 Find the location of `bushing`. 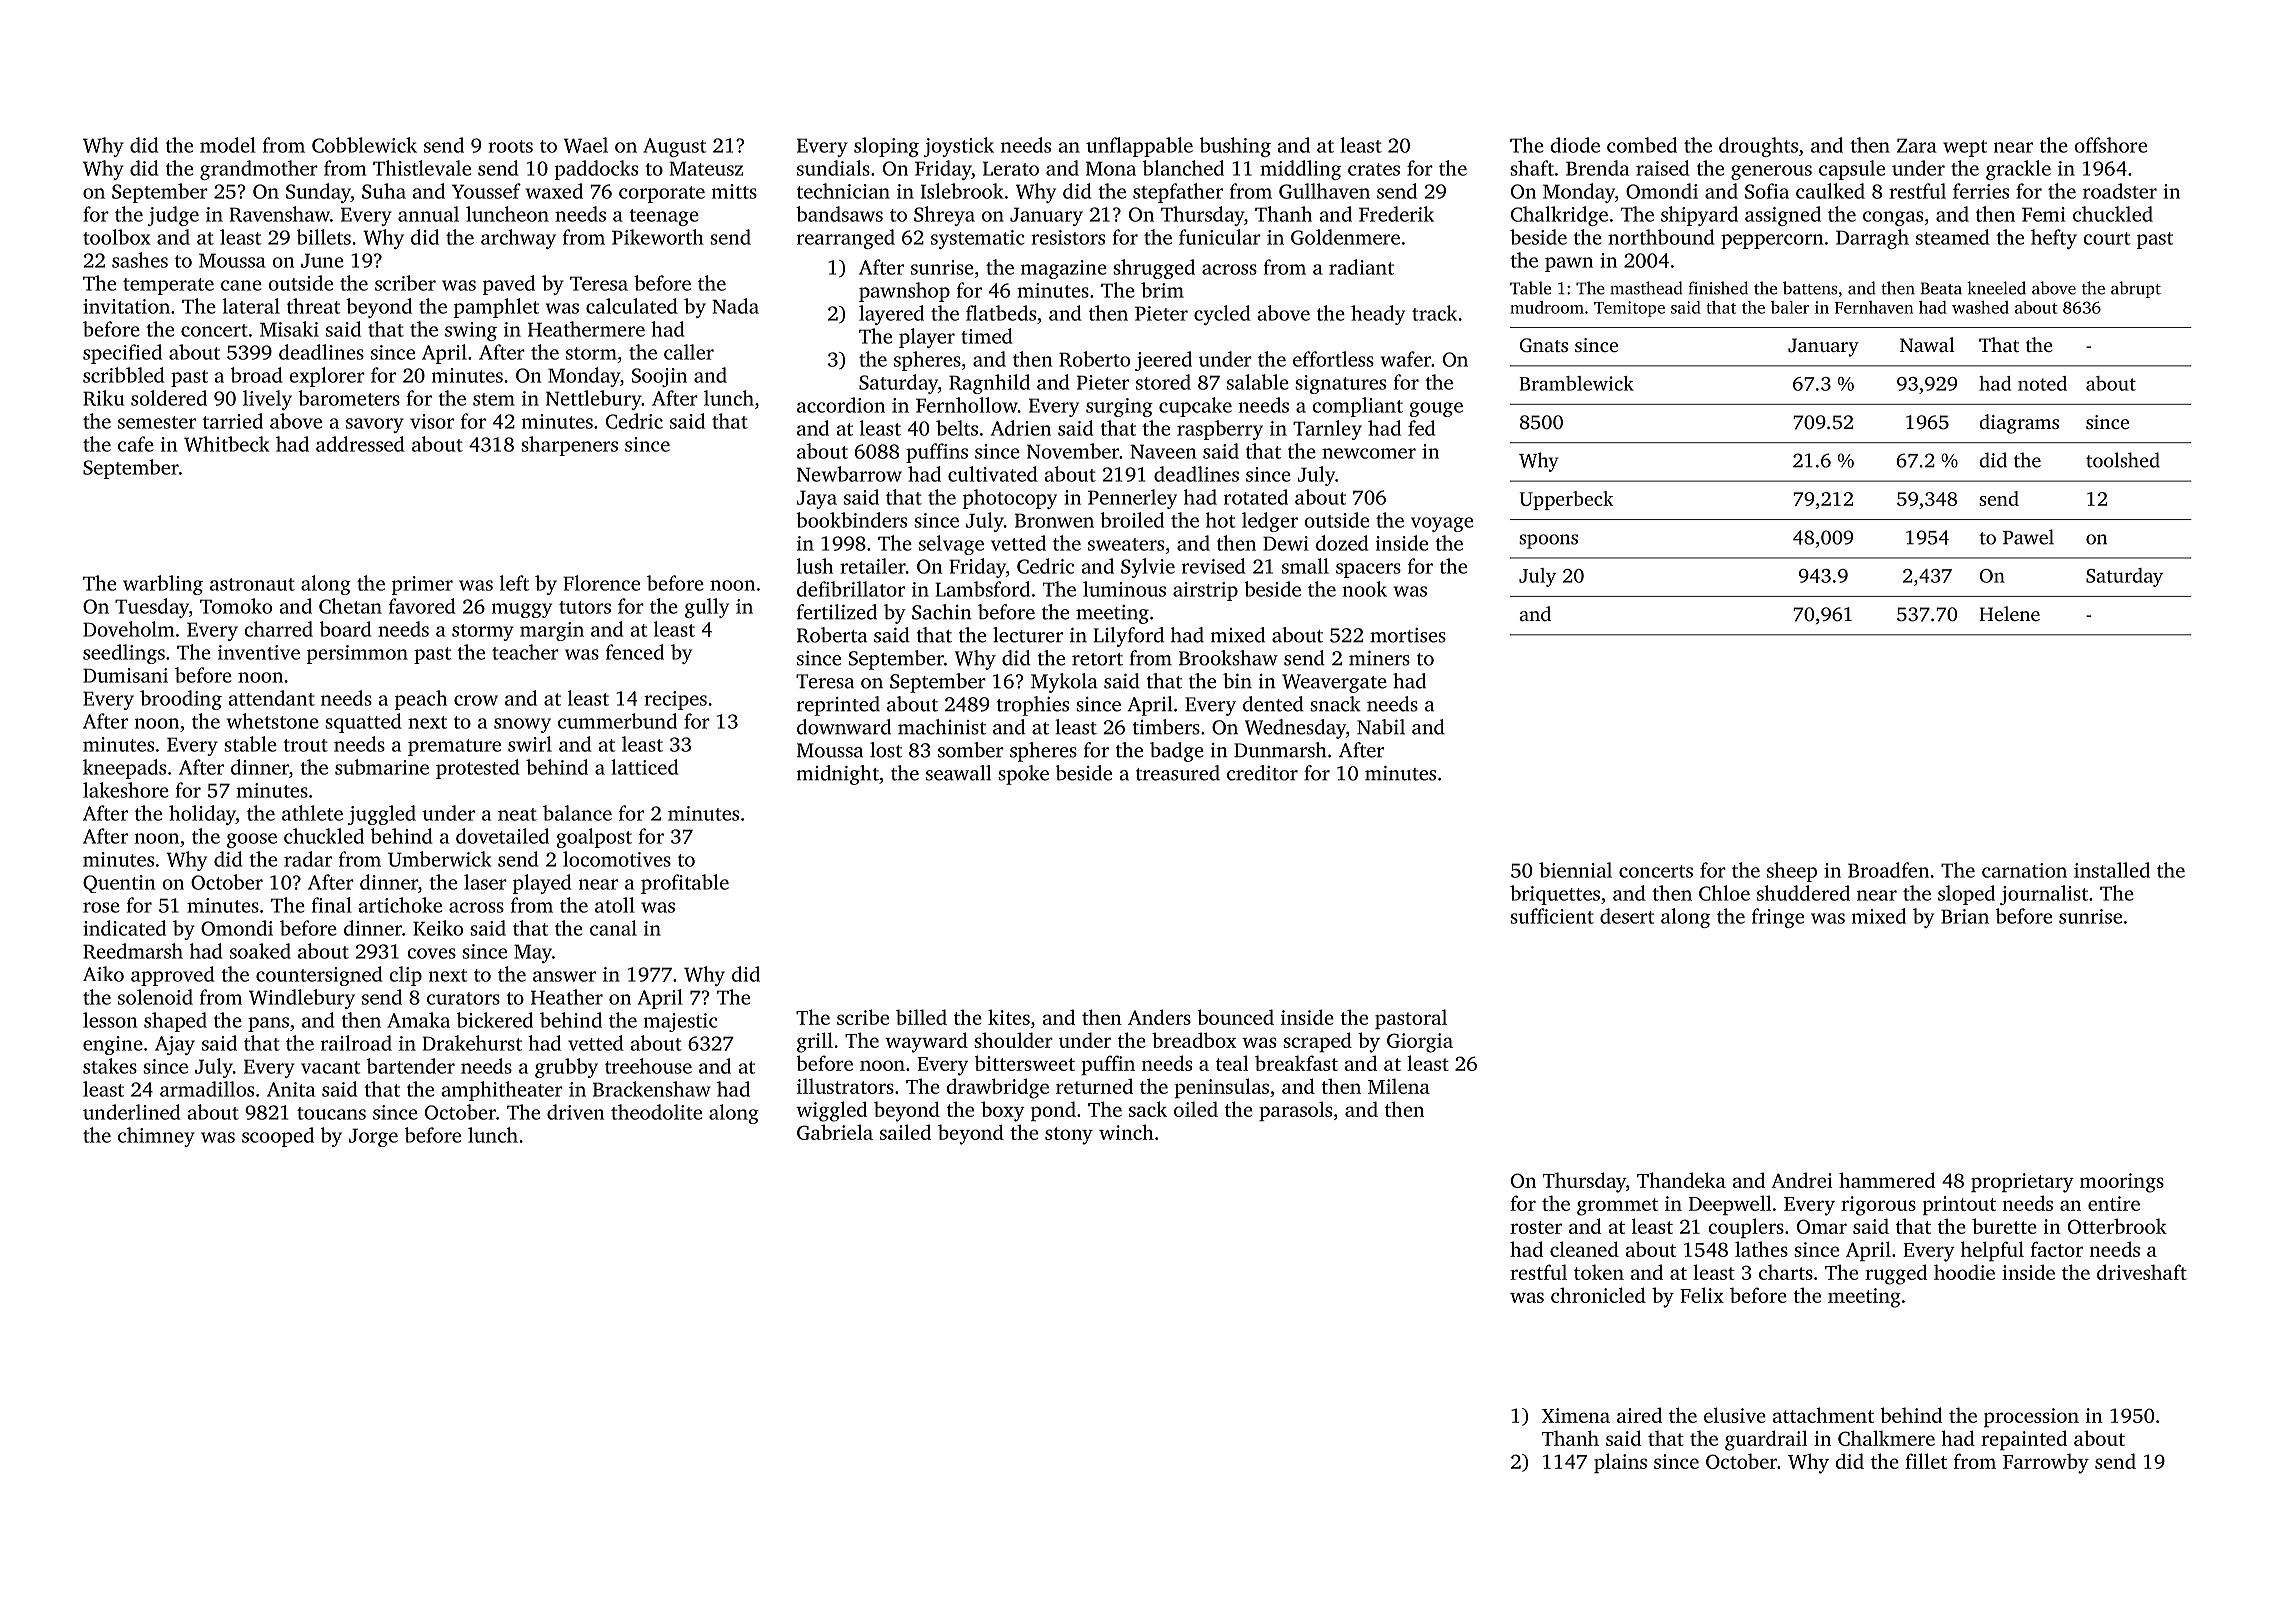

bushing is located at coordinates (1235, 147).
